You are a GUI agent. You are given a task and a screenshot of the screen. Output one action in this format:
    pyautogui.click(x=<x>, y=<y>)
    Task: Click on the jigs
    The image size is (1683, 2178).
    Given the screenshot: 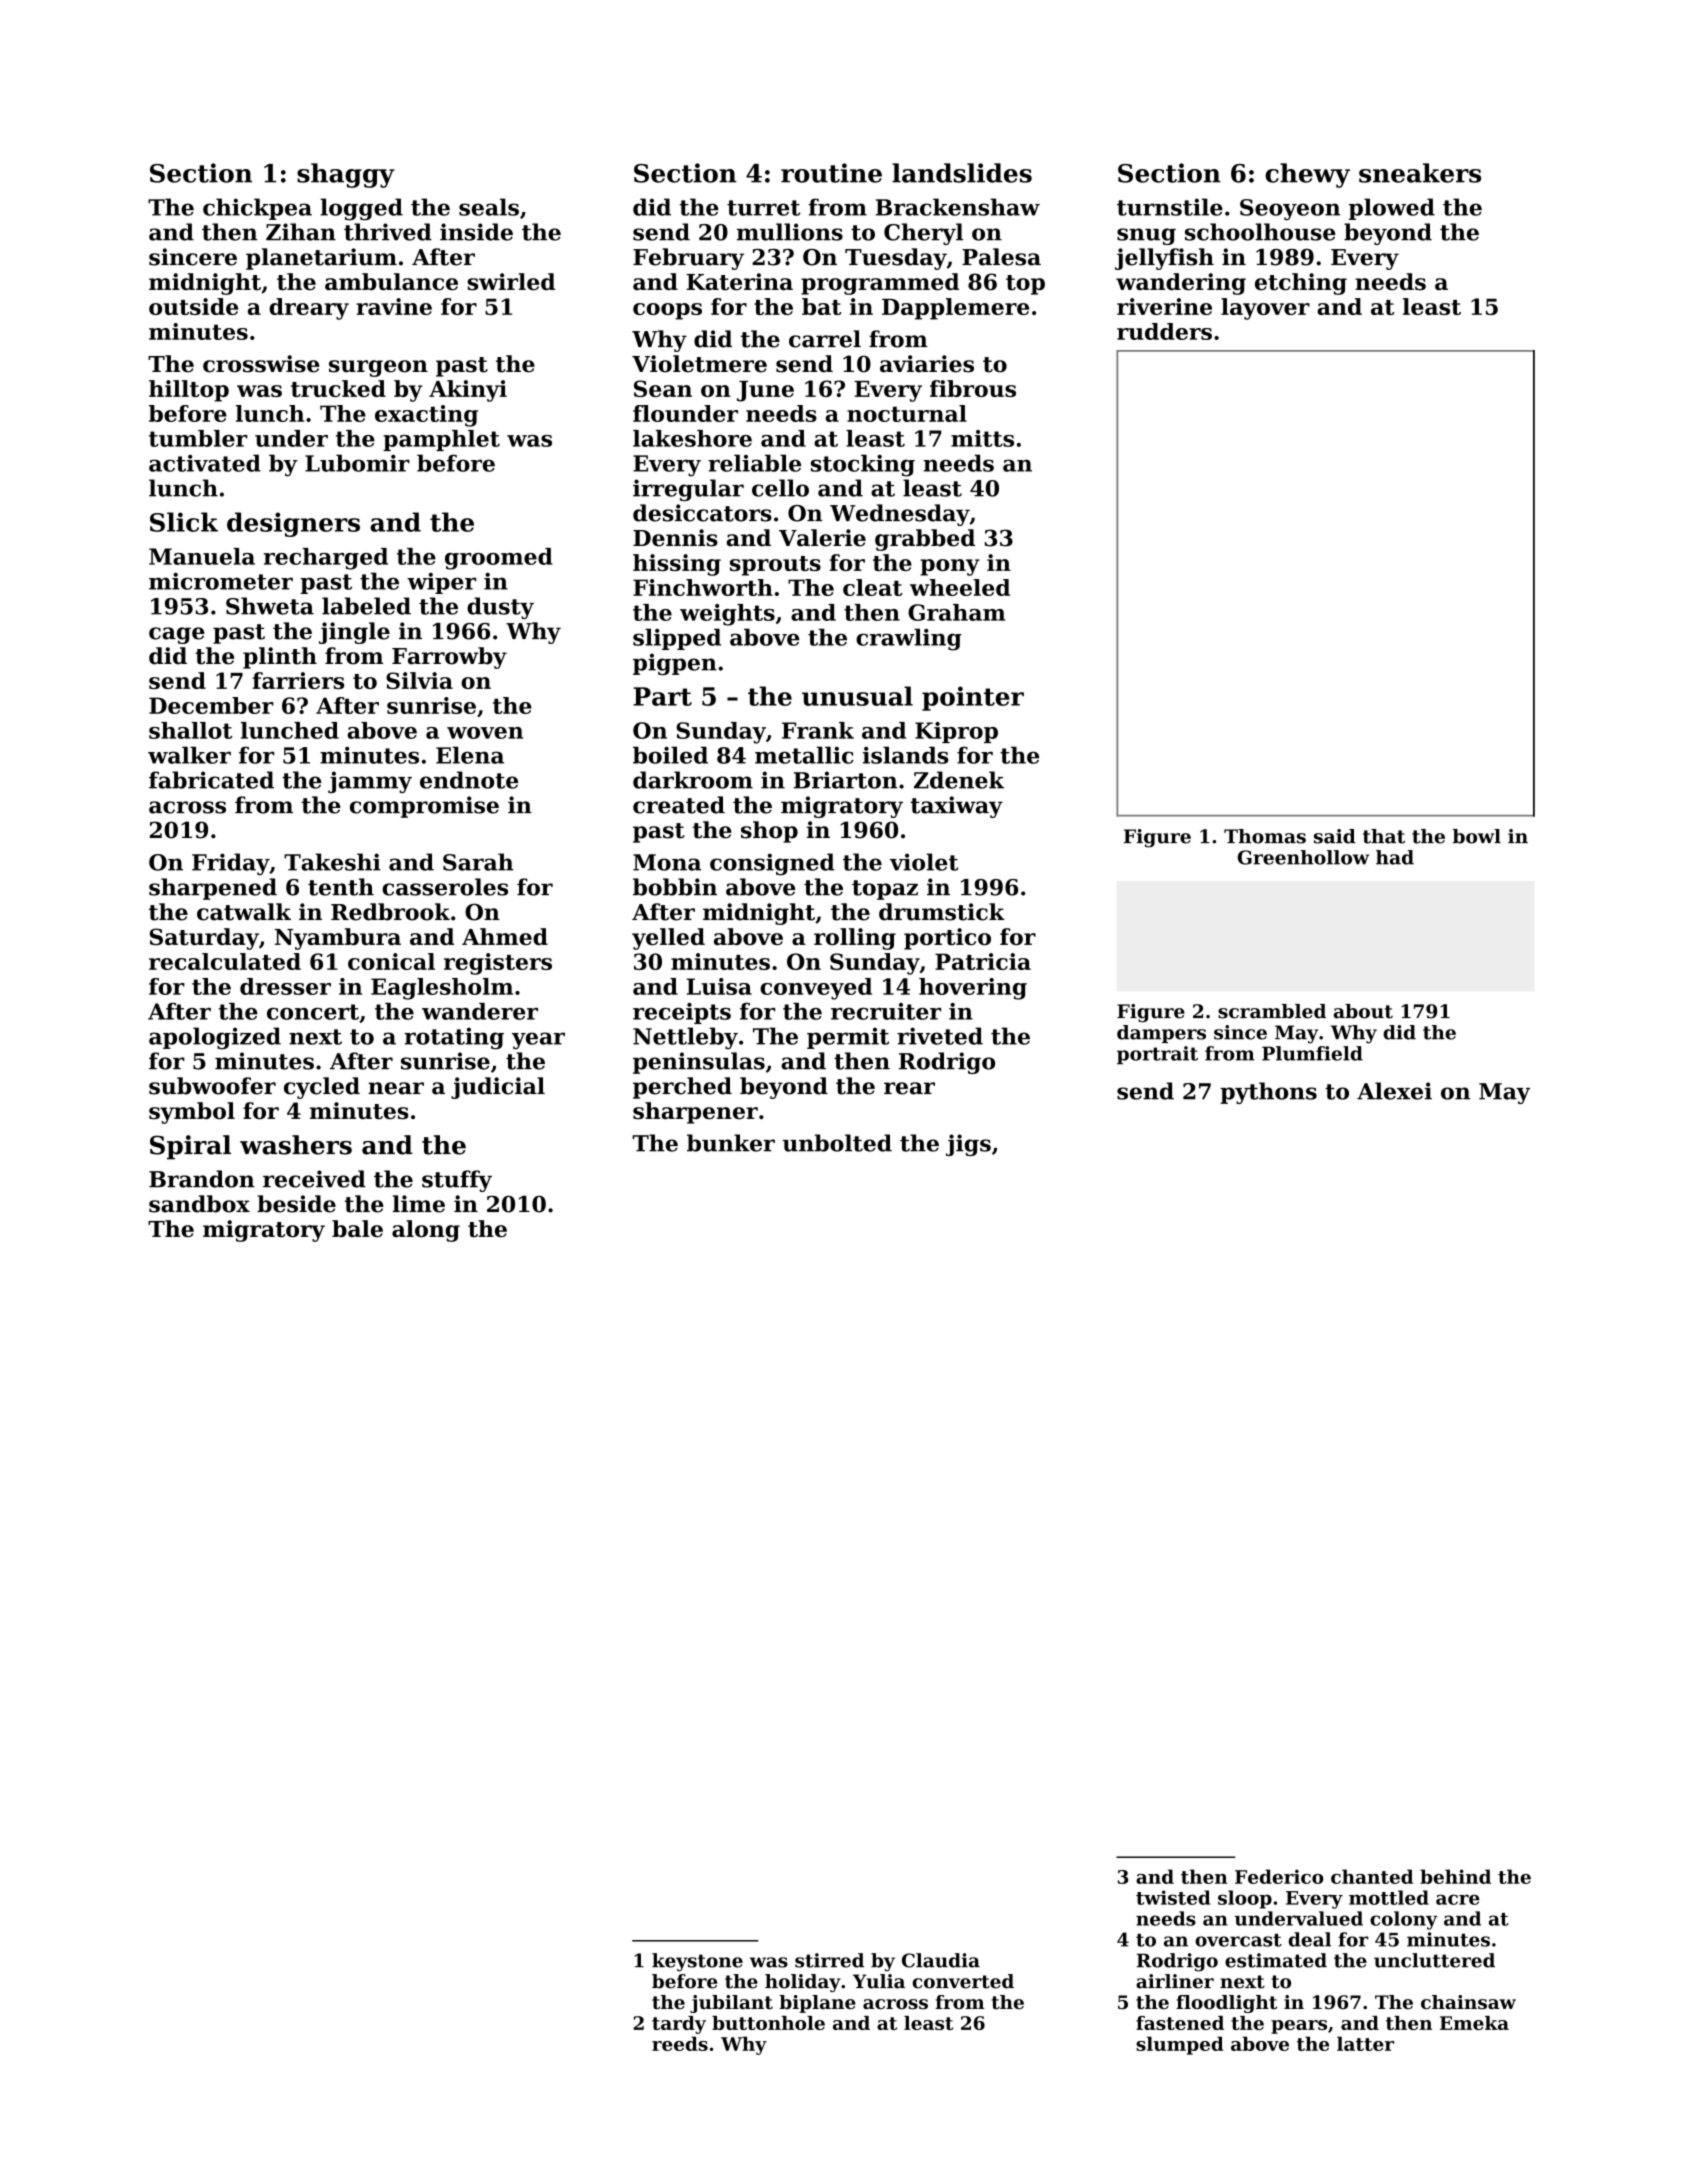 What is the action you would take?
    pyautogui.click(x=968, y=1145)
